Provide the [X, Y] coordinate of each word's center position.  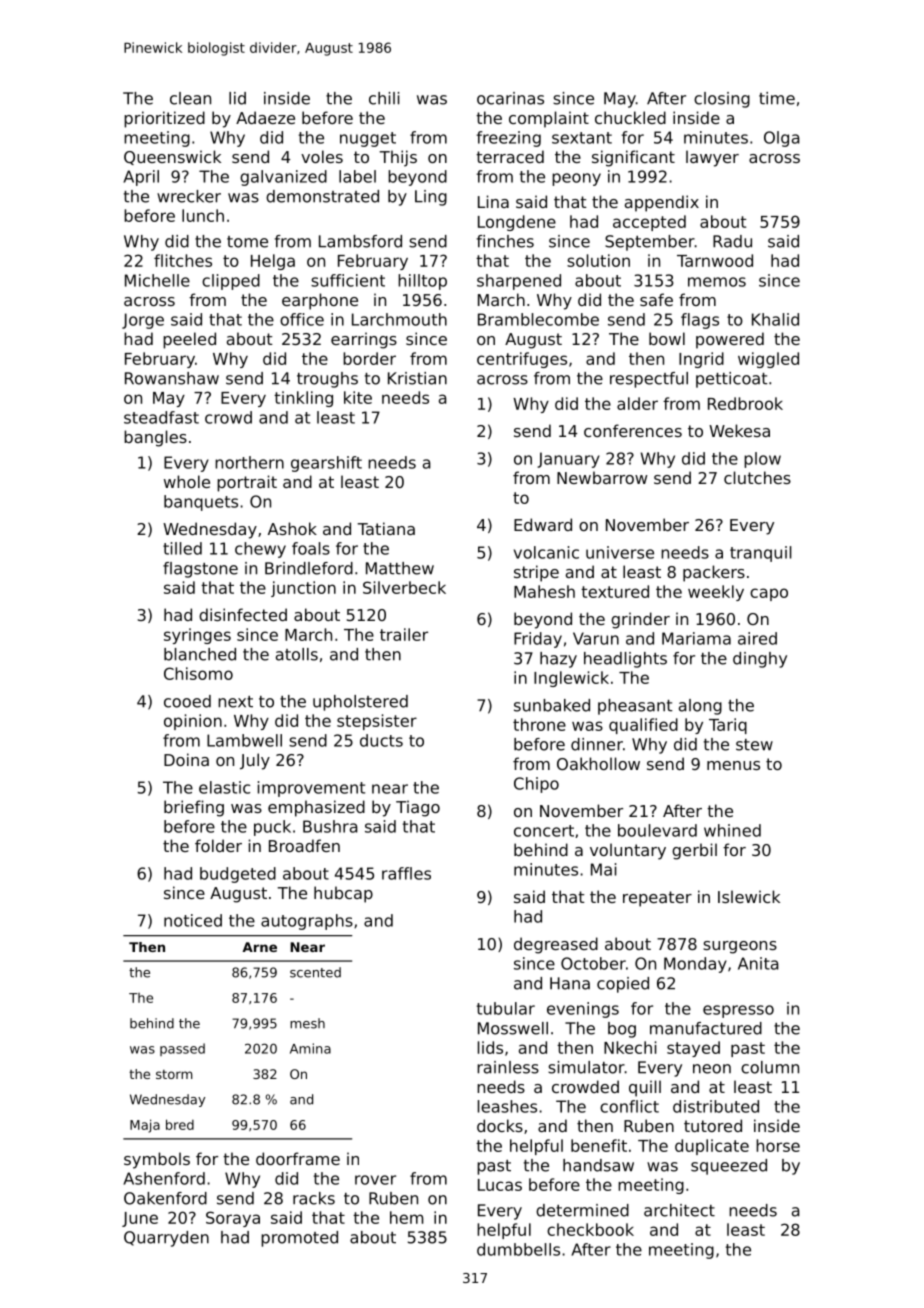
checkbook [590, 1229]
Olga [782, 139]
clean [190, 98]
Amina [310, 1048]
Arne [259, 947]
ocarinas [510, 98]
